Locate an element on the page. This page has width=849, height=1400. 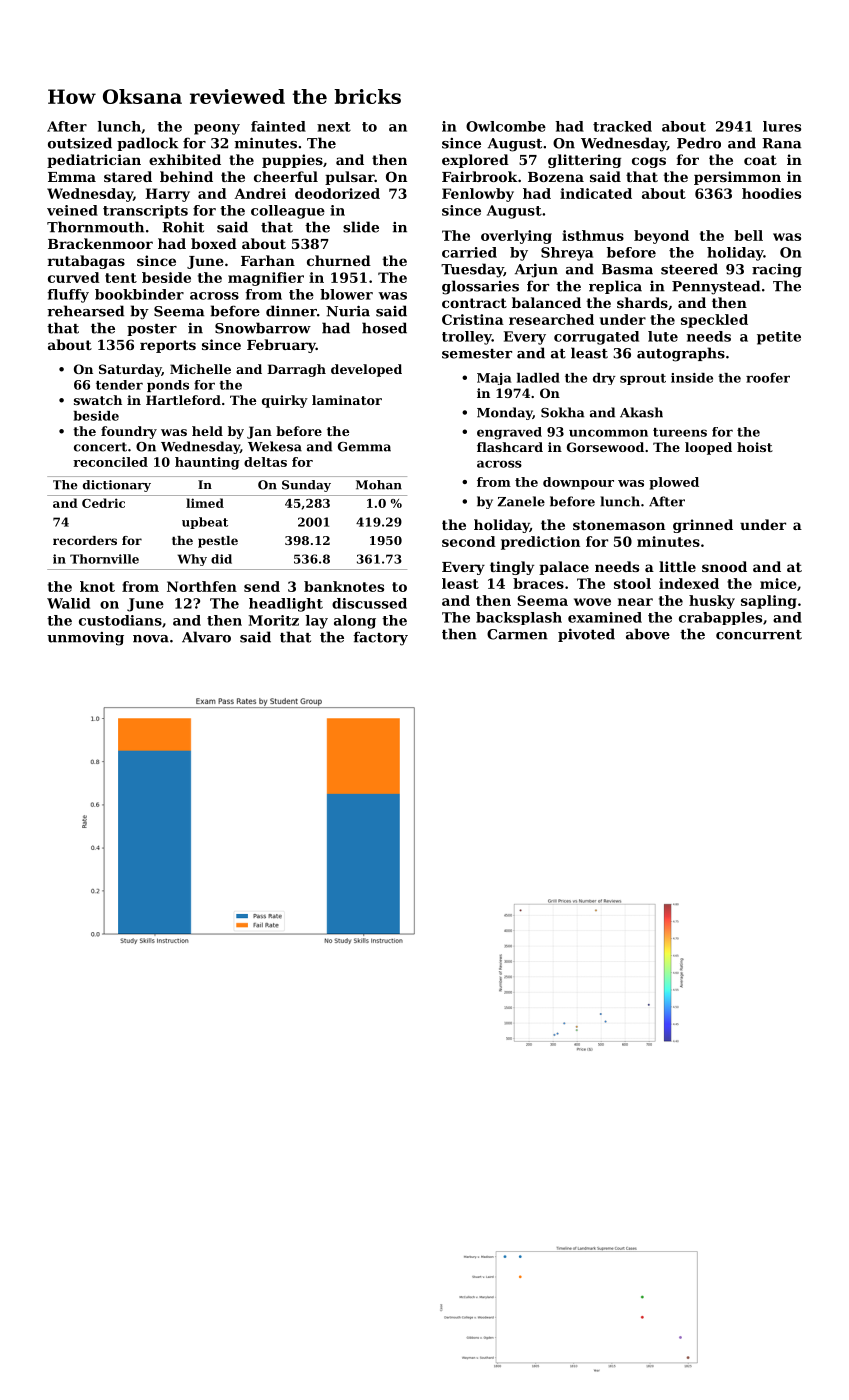
researched is located at coordinates (551, 319).
